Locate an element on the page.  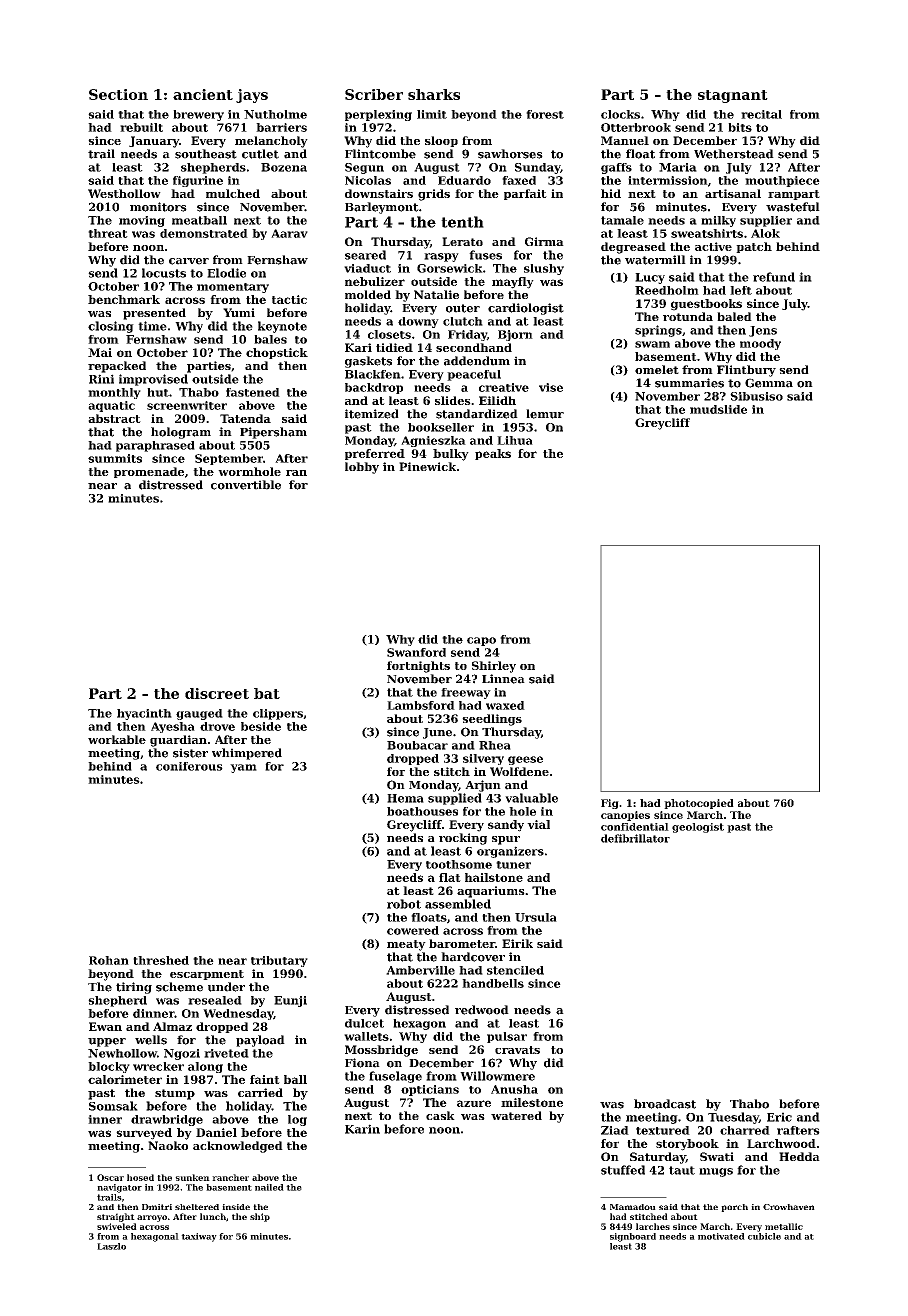
moody is located at coordinates (760, 344).
